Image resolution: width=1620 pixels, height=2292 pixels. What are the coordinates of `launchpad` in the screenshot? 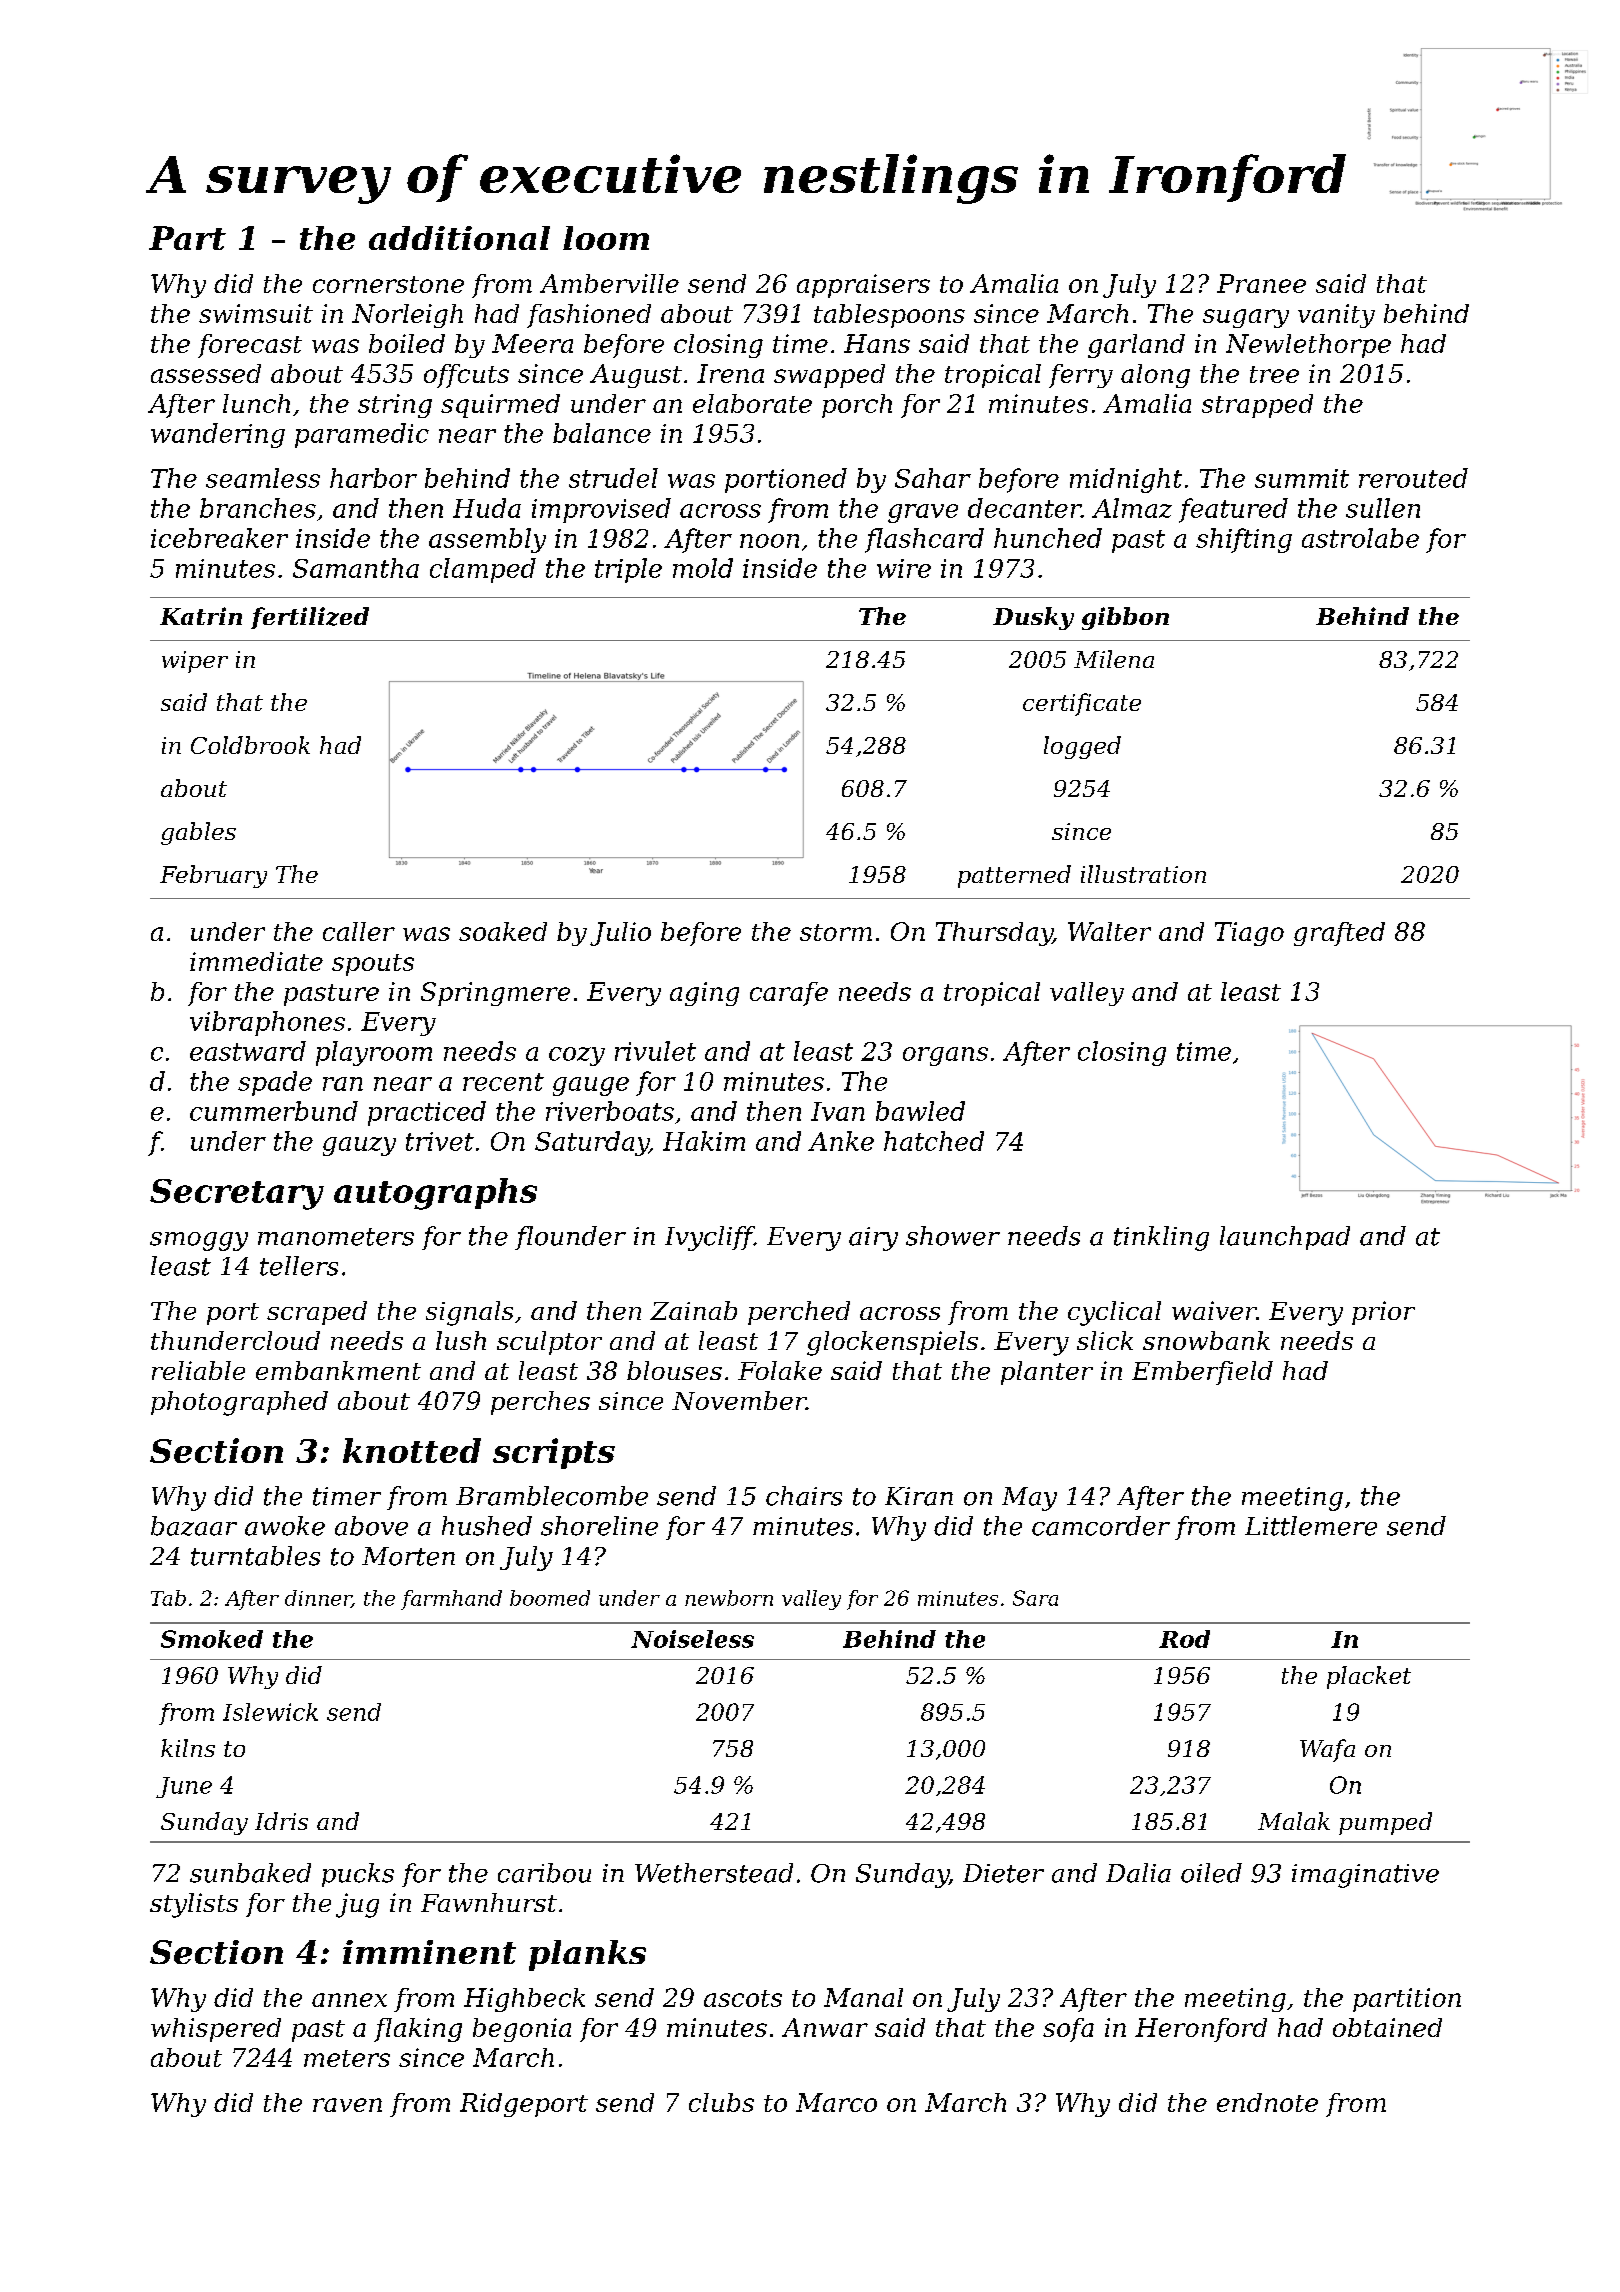 It's located at (1285, 1238).
